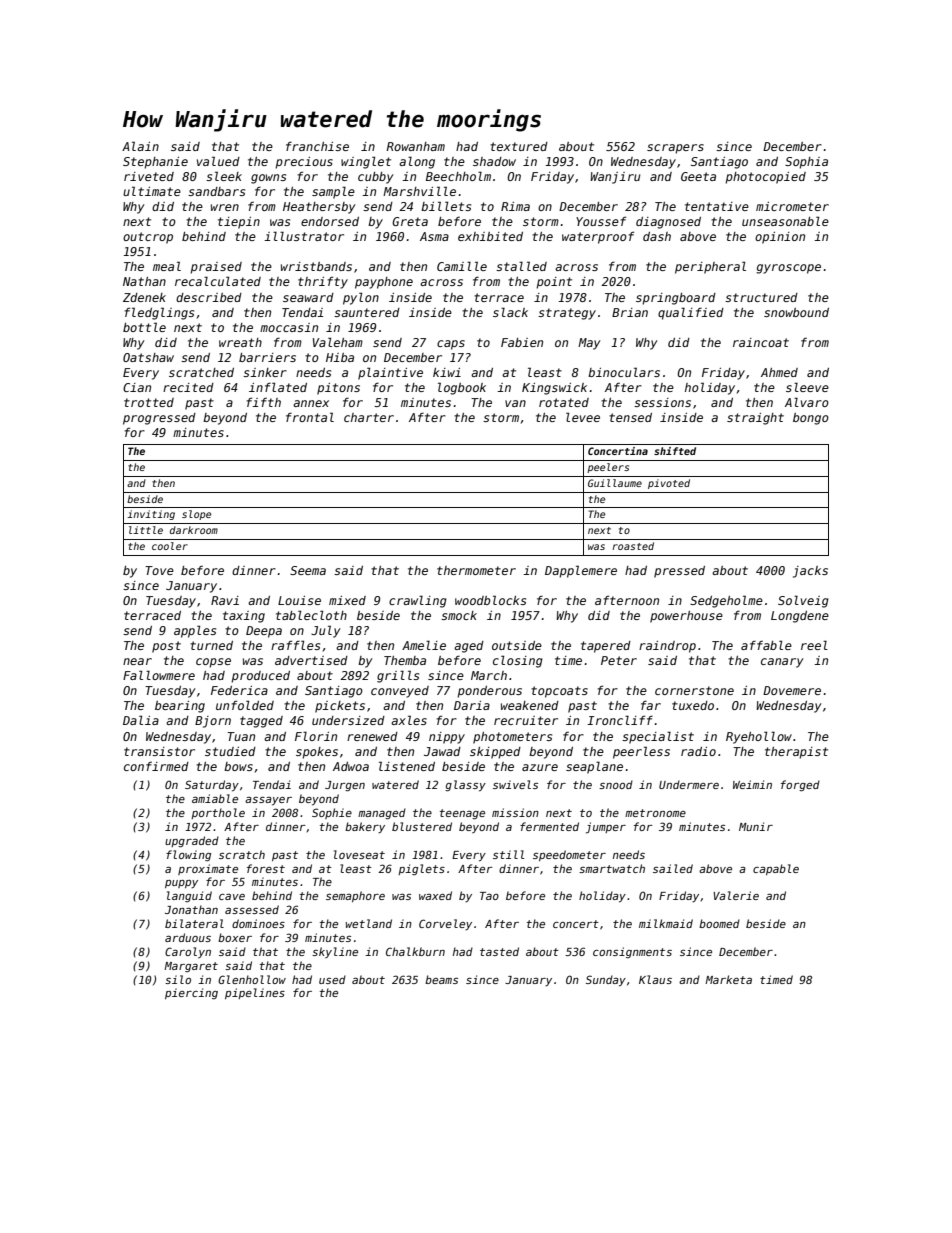 This page has width=952, height=1233. I want to click on Ravi, so click(225, 600).
